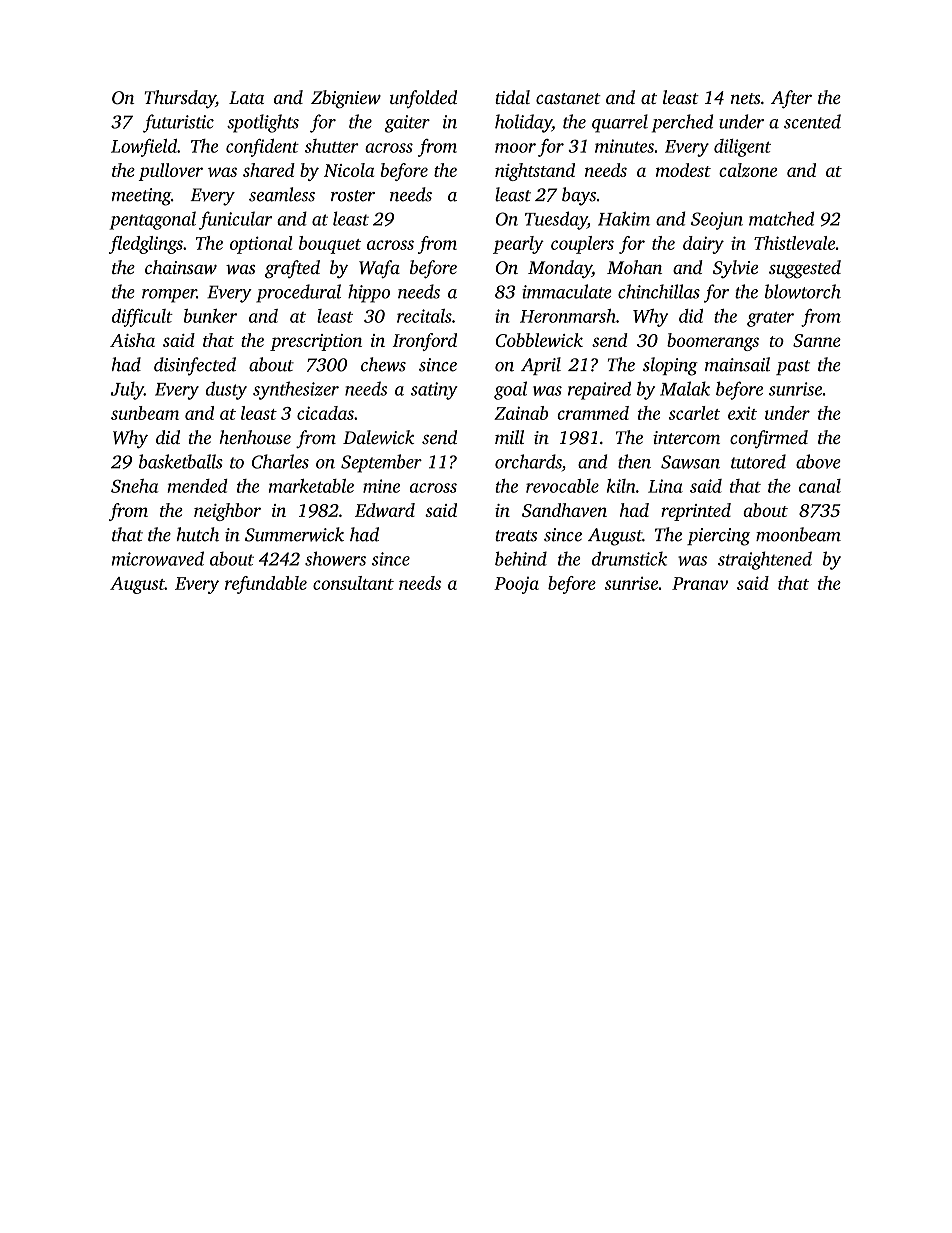 Image resolution: width=952 pixels, height=1233 pixels. Describe the element at coordinates (197, 534) in the page. I see `hutch` at that location.
